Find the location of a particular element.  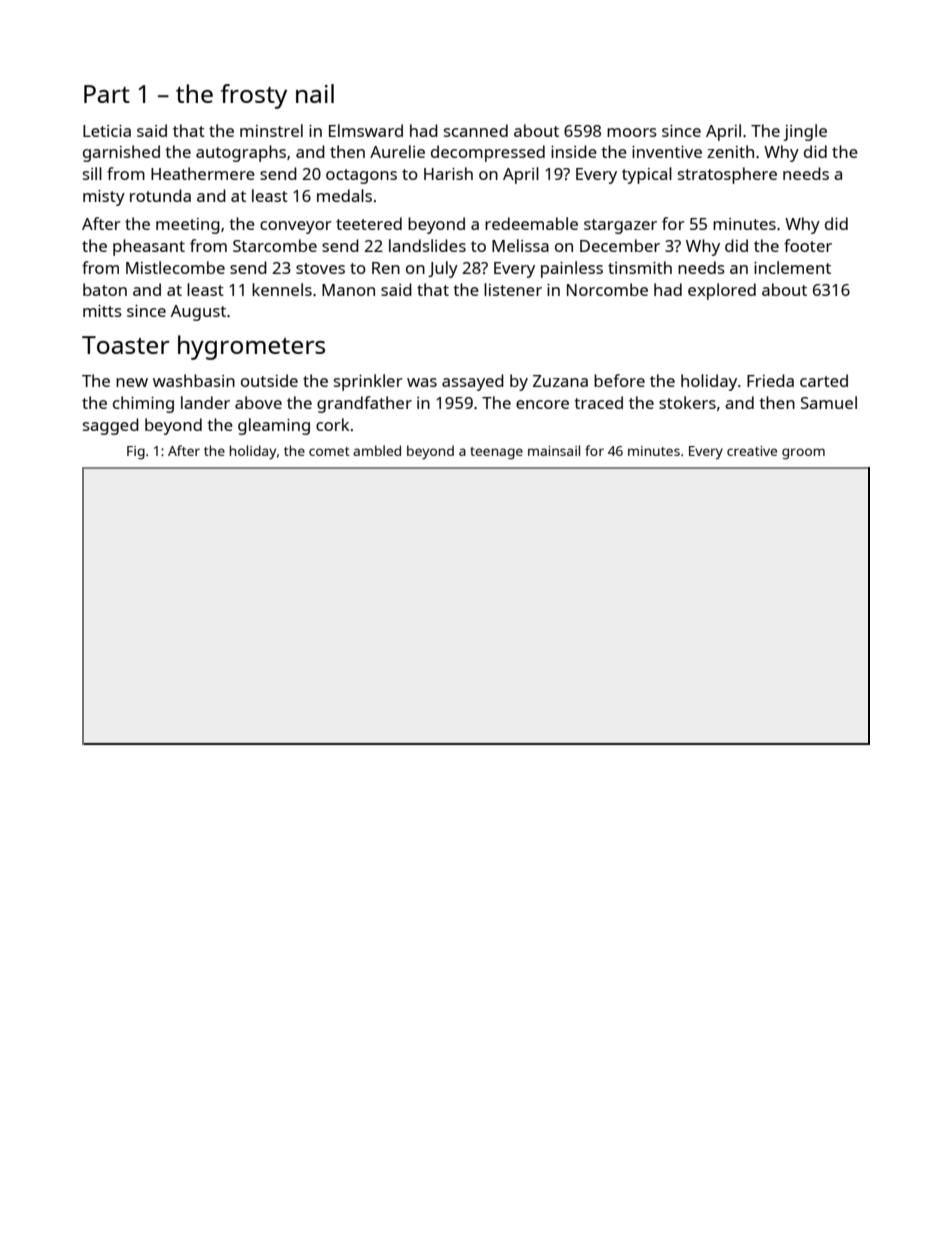

carted is located at coordinates (824, 380).
